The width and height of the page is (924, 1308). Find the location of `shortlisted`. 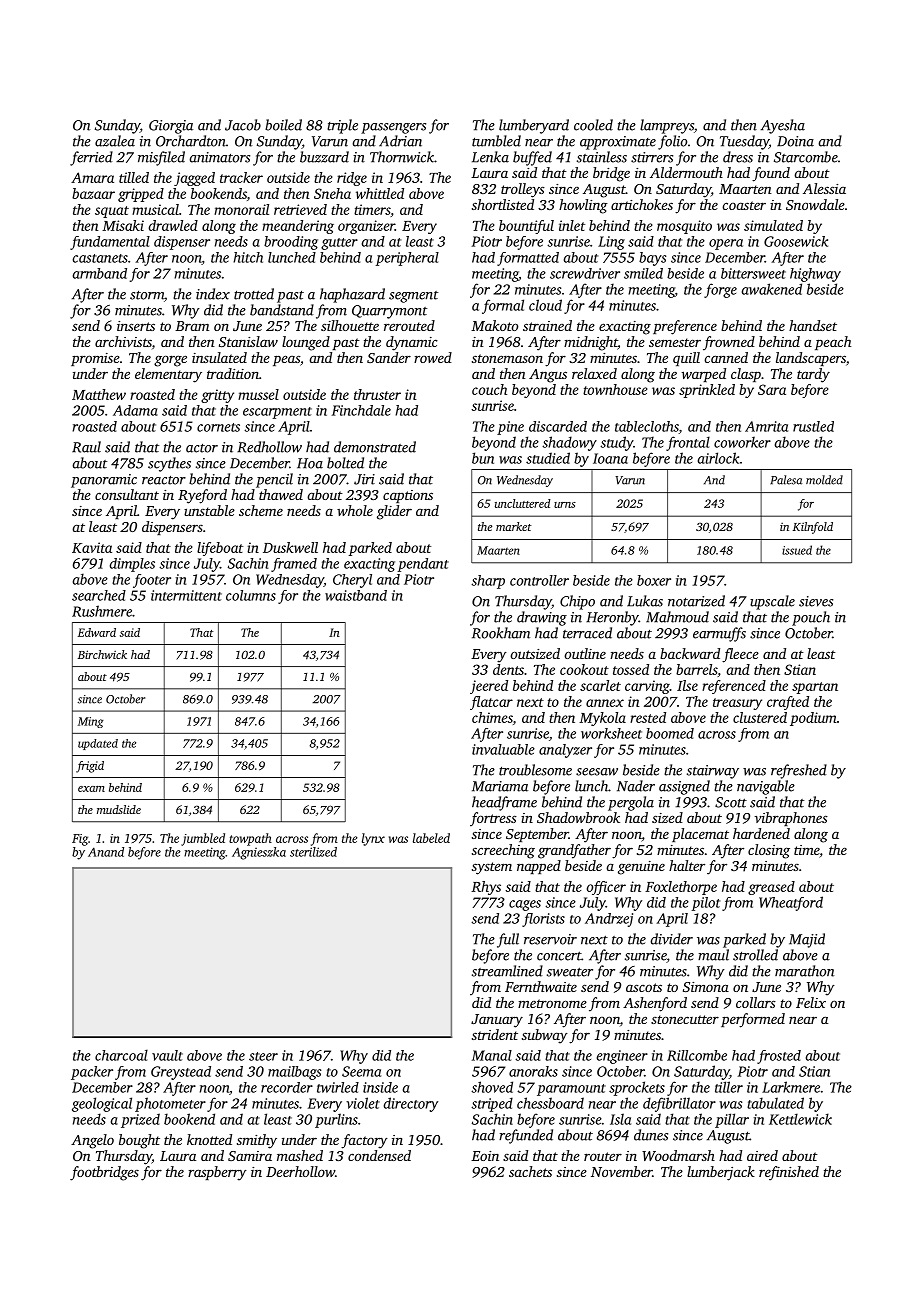

shortlisted is located at coordinates (503, 204).
